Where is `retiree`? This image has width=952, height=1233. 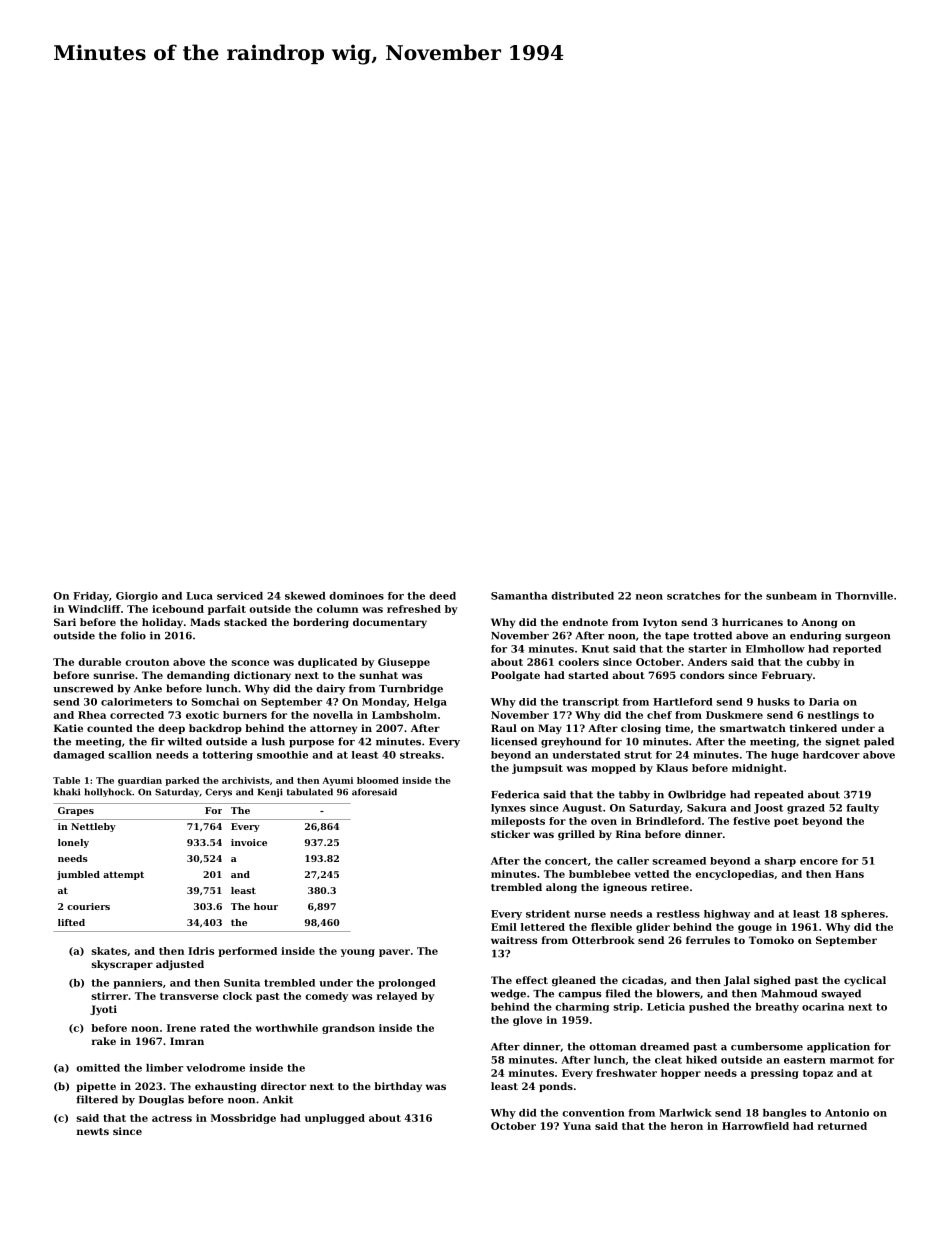
retiree is located at coordinates (670, 887).
